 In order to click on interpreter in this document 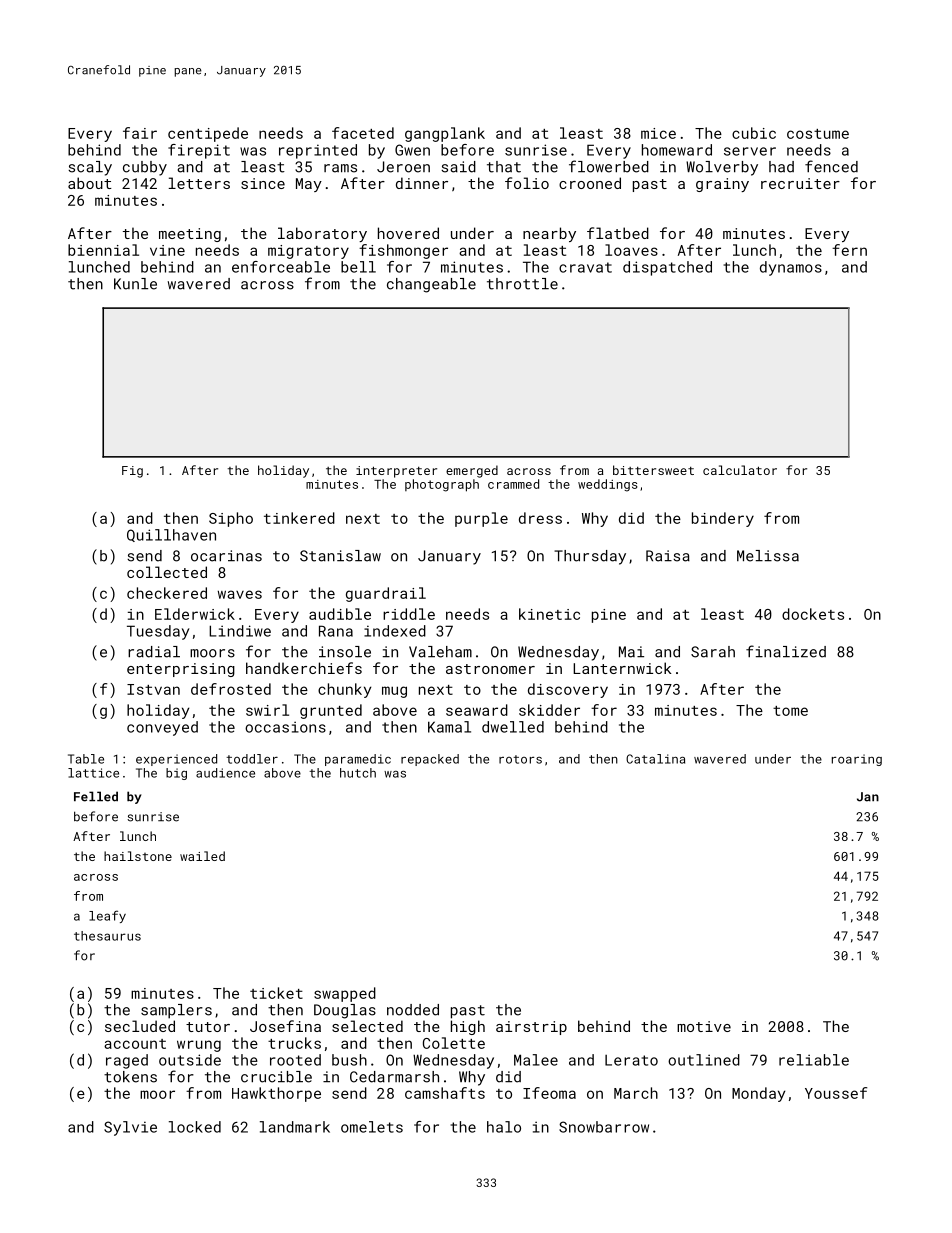, I will do `click(396, 472)`.
